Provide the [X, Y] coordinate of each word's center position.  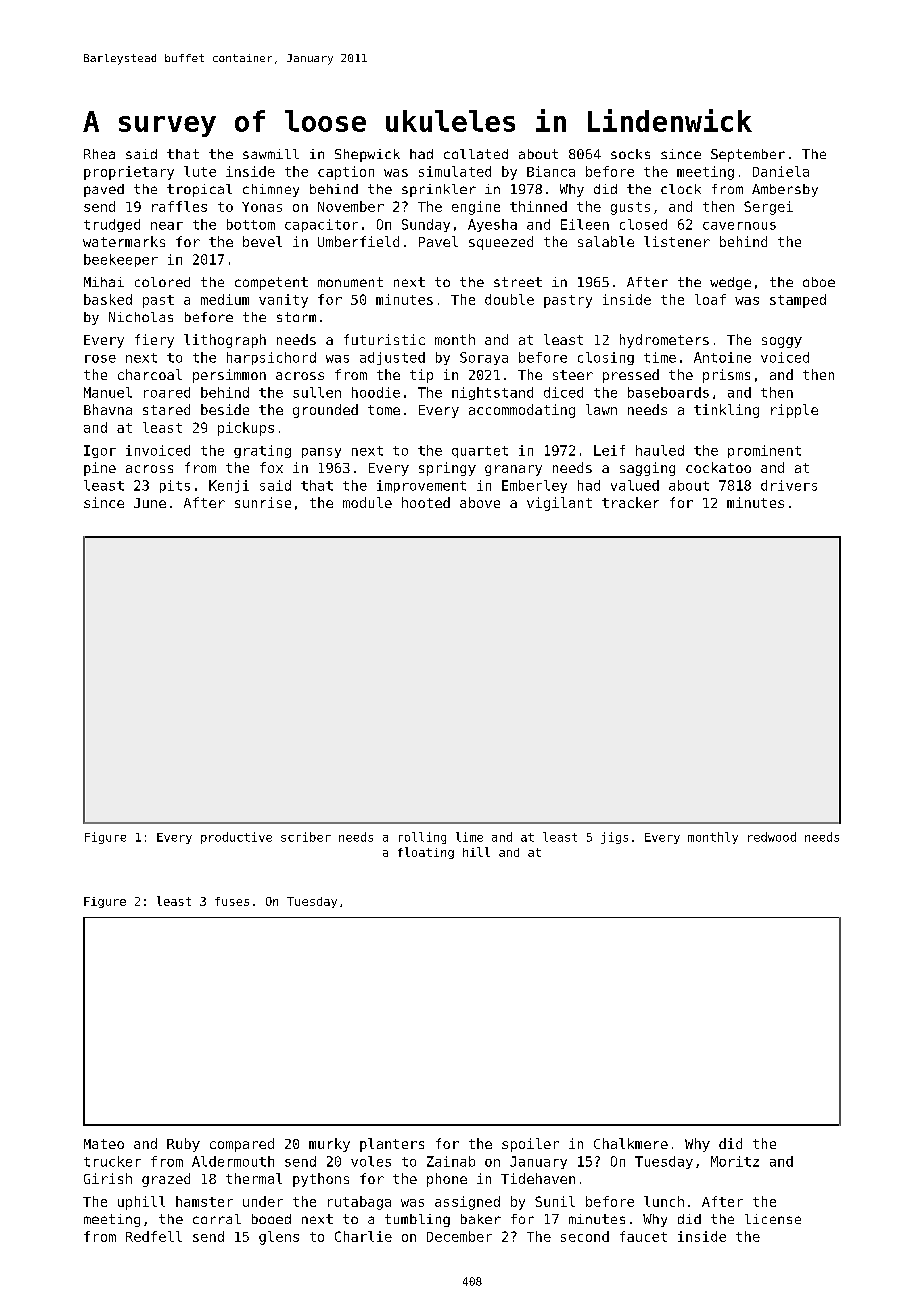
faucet [643, 1236]
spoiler [530, 1145]
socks [630, 154]
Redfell [154, 1236]
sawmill [271, 154]
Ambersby [785, 190]
